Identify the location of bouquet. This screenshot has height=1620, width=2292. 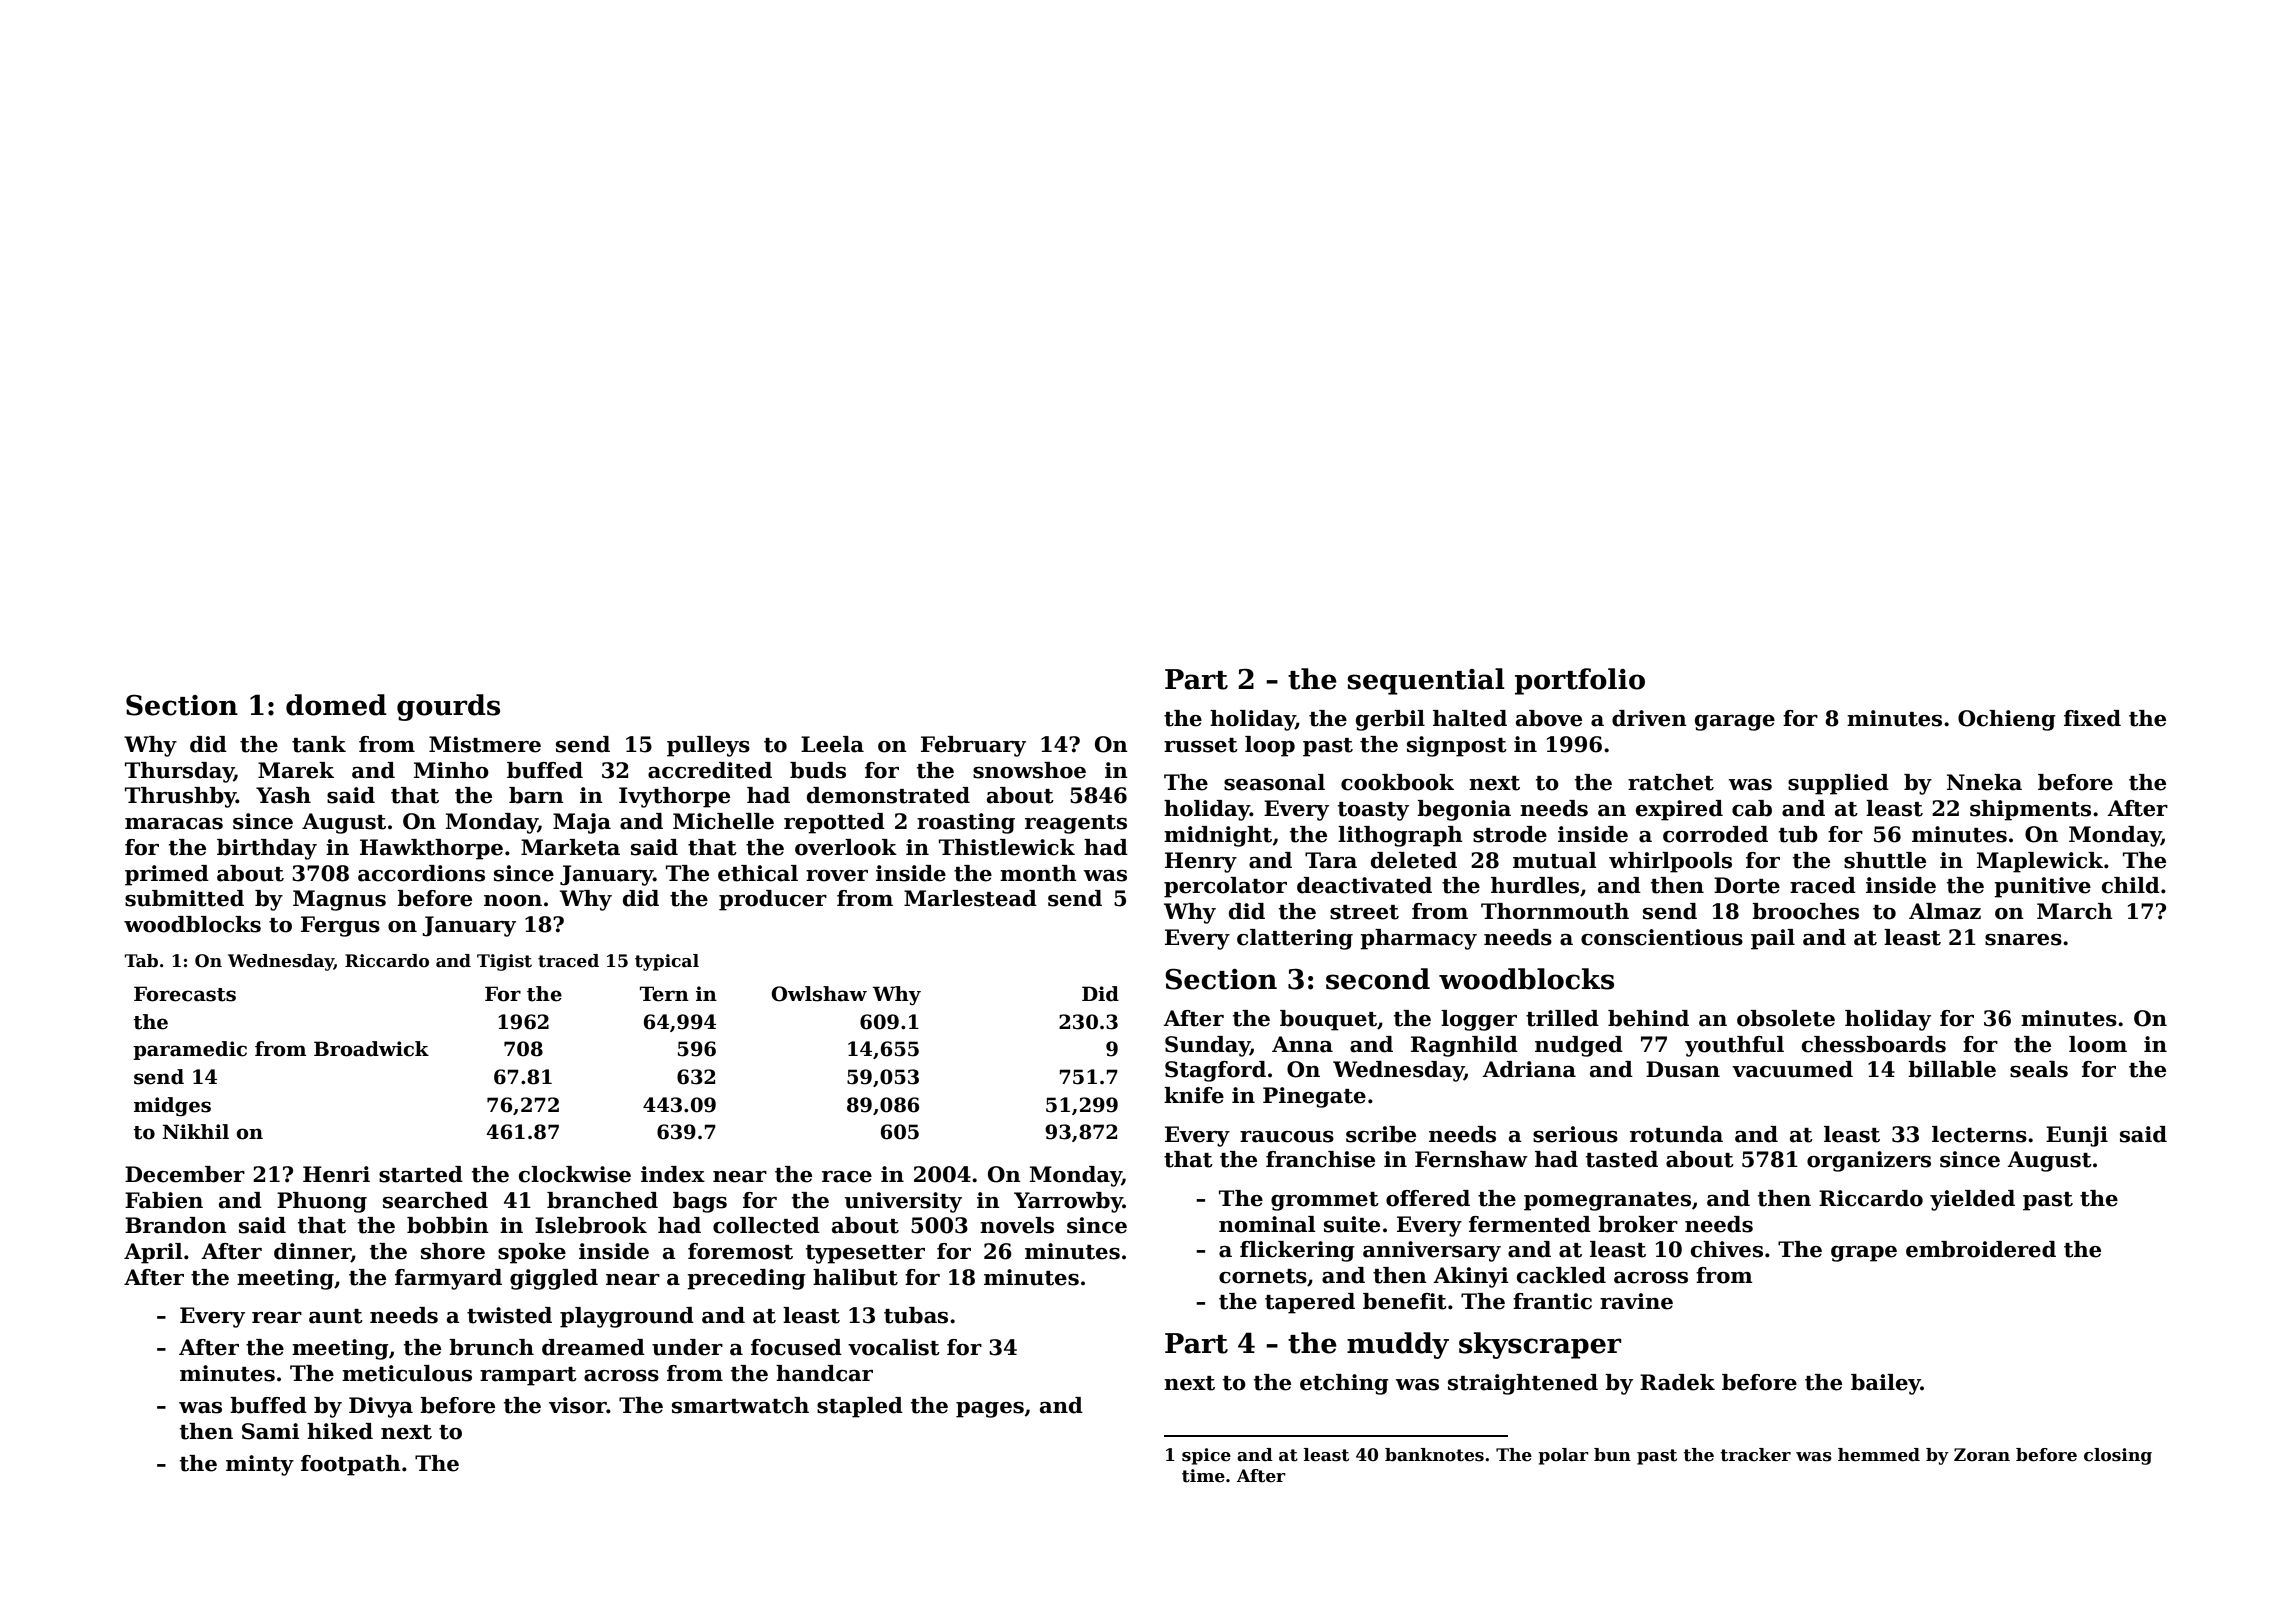
(1328, 1020).
